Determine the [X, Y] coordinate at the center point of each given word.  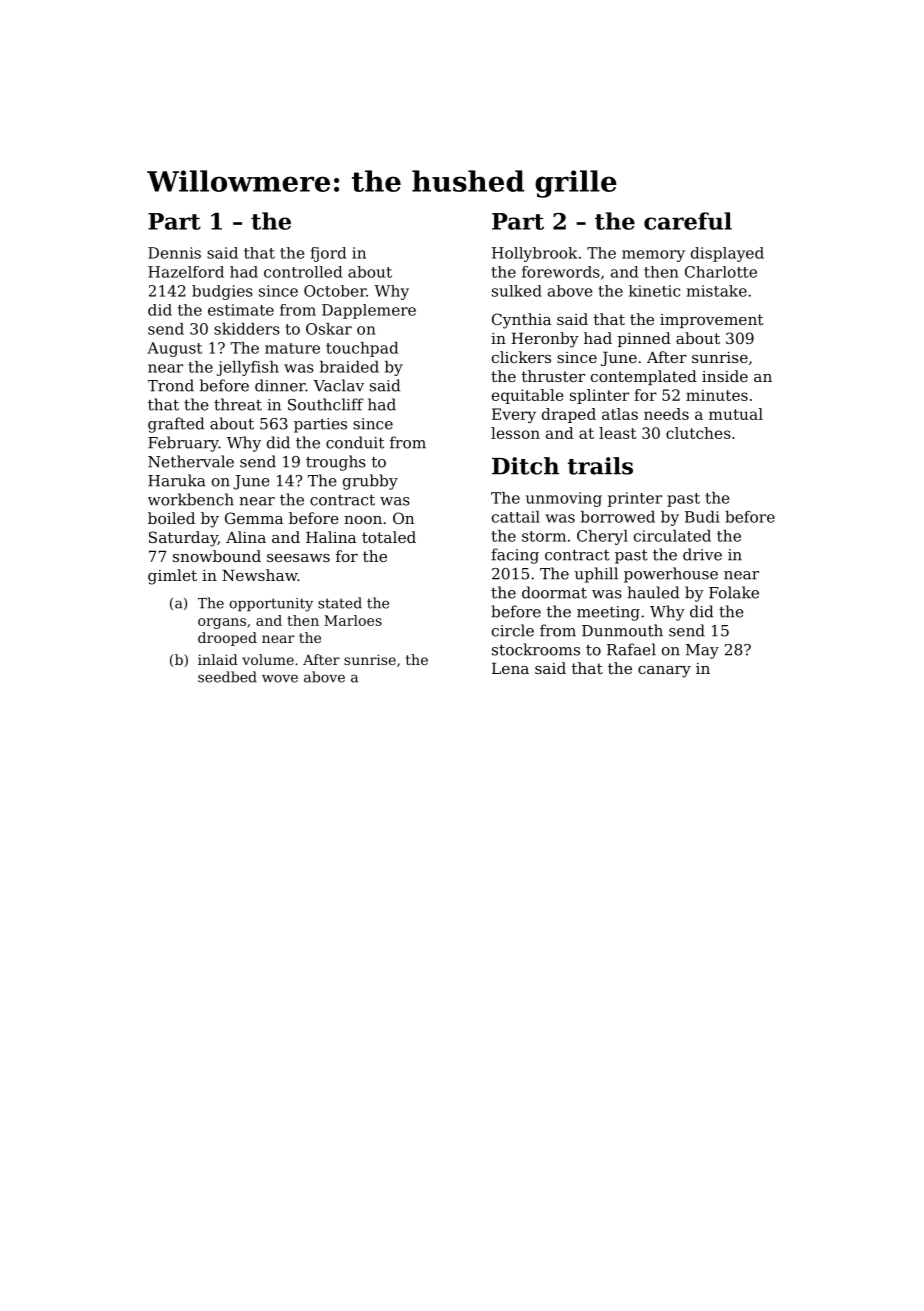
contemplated [644, 377]
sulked [517, 291]
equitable [528, 396]
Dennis [174, 253]
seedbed [227, 677]
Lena [510, 668]
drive [702, 554]
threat [238, 404]
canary [664, 672]
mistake [717, 291]
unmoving [564, 499]
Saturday [183, 539]
